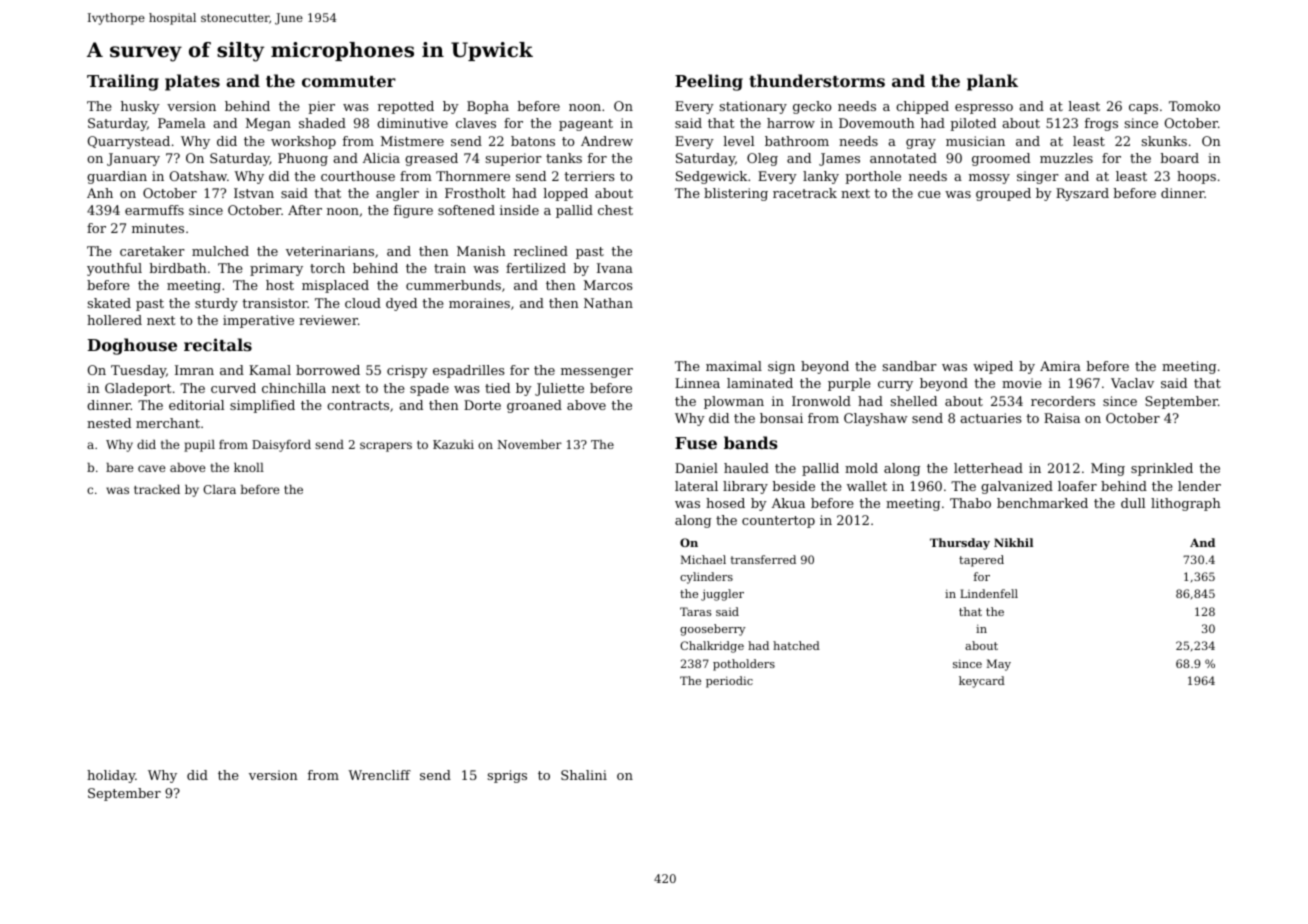 This image has width=1308, height=924. What do you see at coordinates (982, 682) in the image?
I see `keycard` at bounding box center [982, 682].
